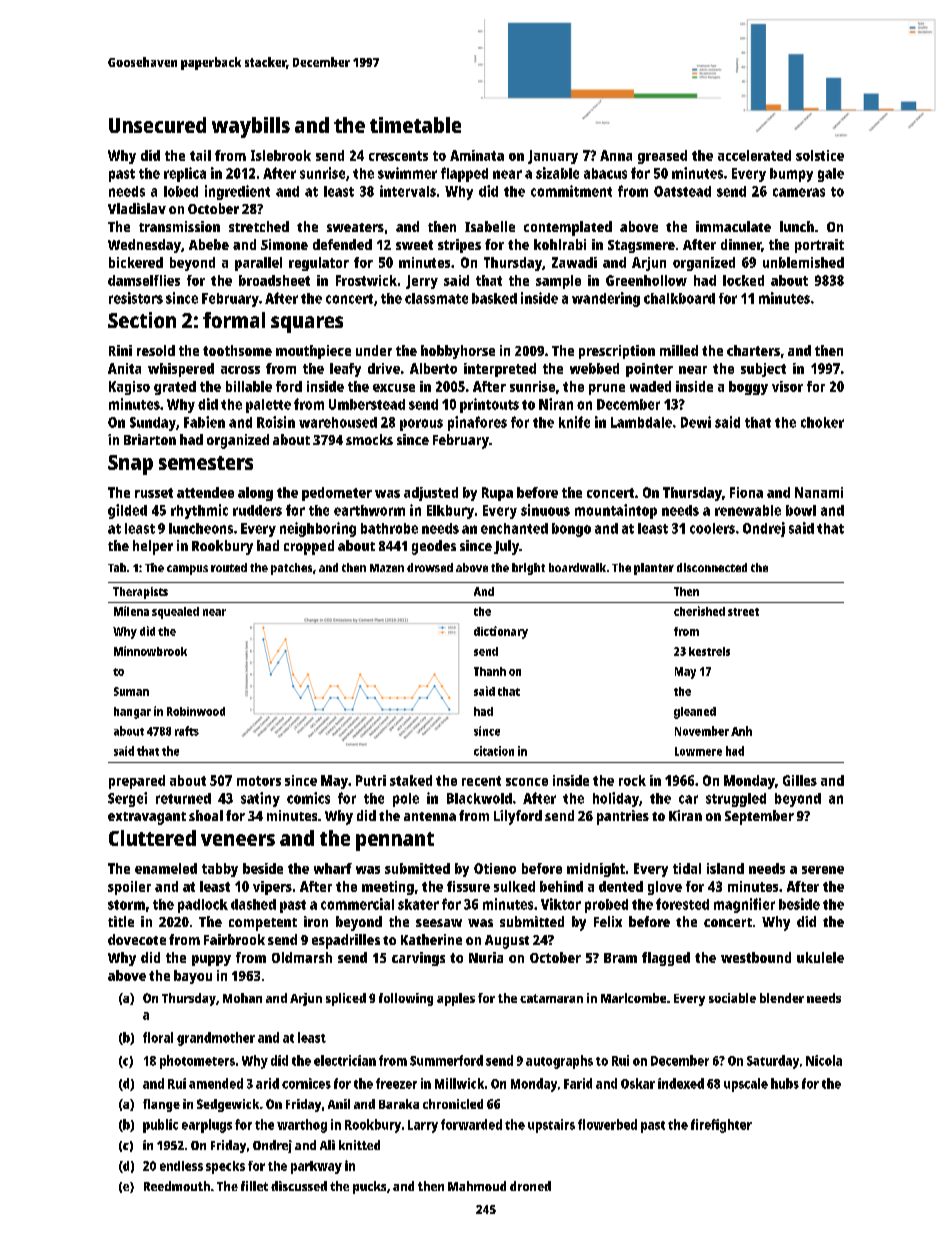  What do you see at coordinates (456, 999) in the screenshot?
I see `apples` at bounding box center [456, 999].
